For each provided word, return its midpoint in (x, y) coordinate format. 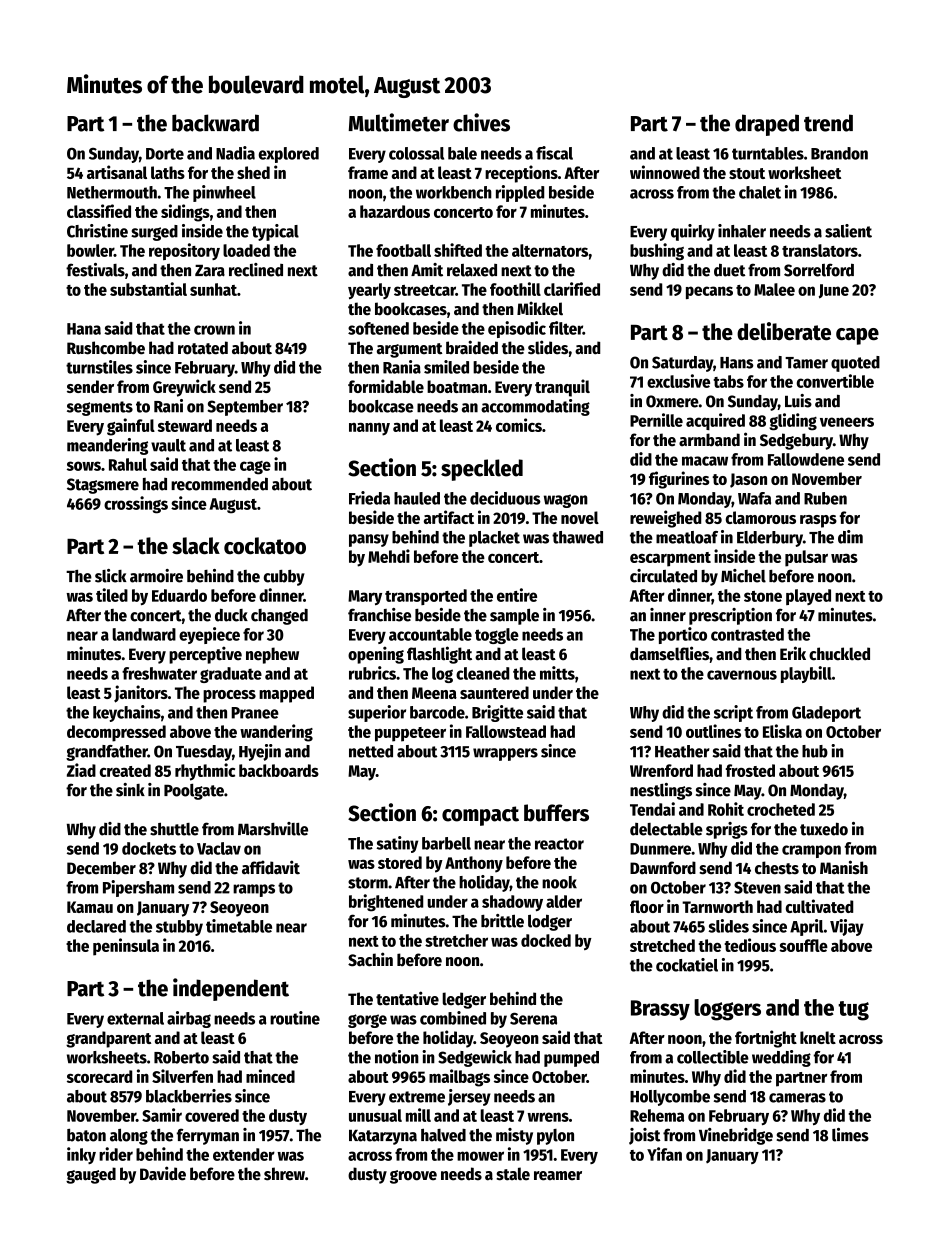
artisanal (117, 172)
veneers (847, 422)
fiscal (554, 153)
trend (828, 123)
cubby (284, 578)
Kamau (90, 907)
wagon (566, 501)
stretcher (456, 940)
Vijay (847, 927)
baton (86, 1135)
